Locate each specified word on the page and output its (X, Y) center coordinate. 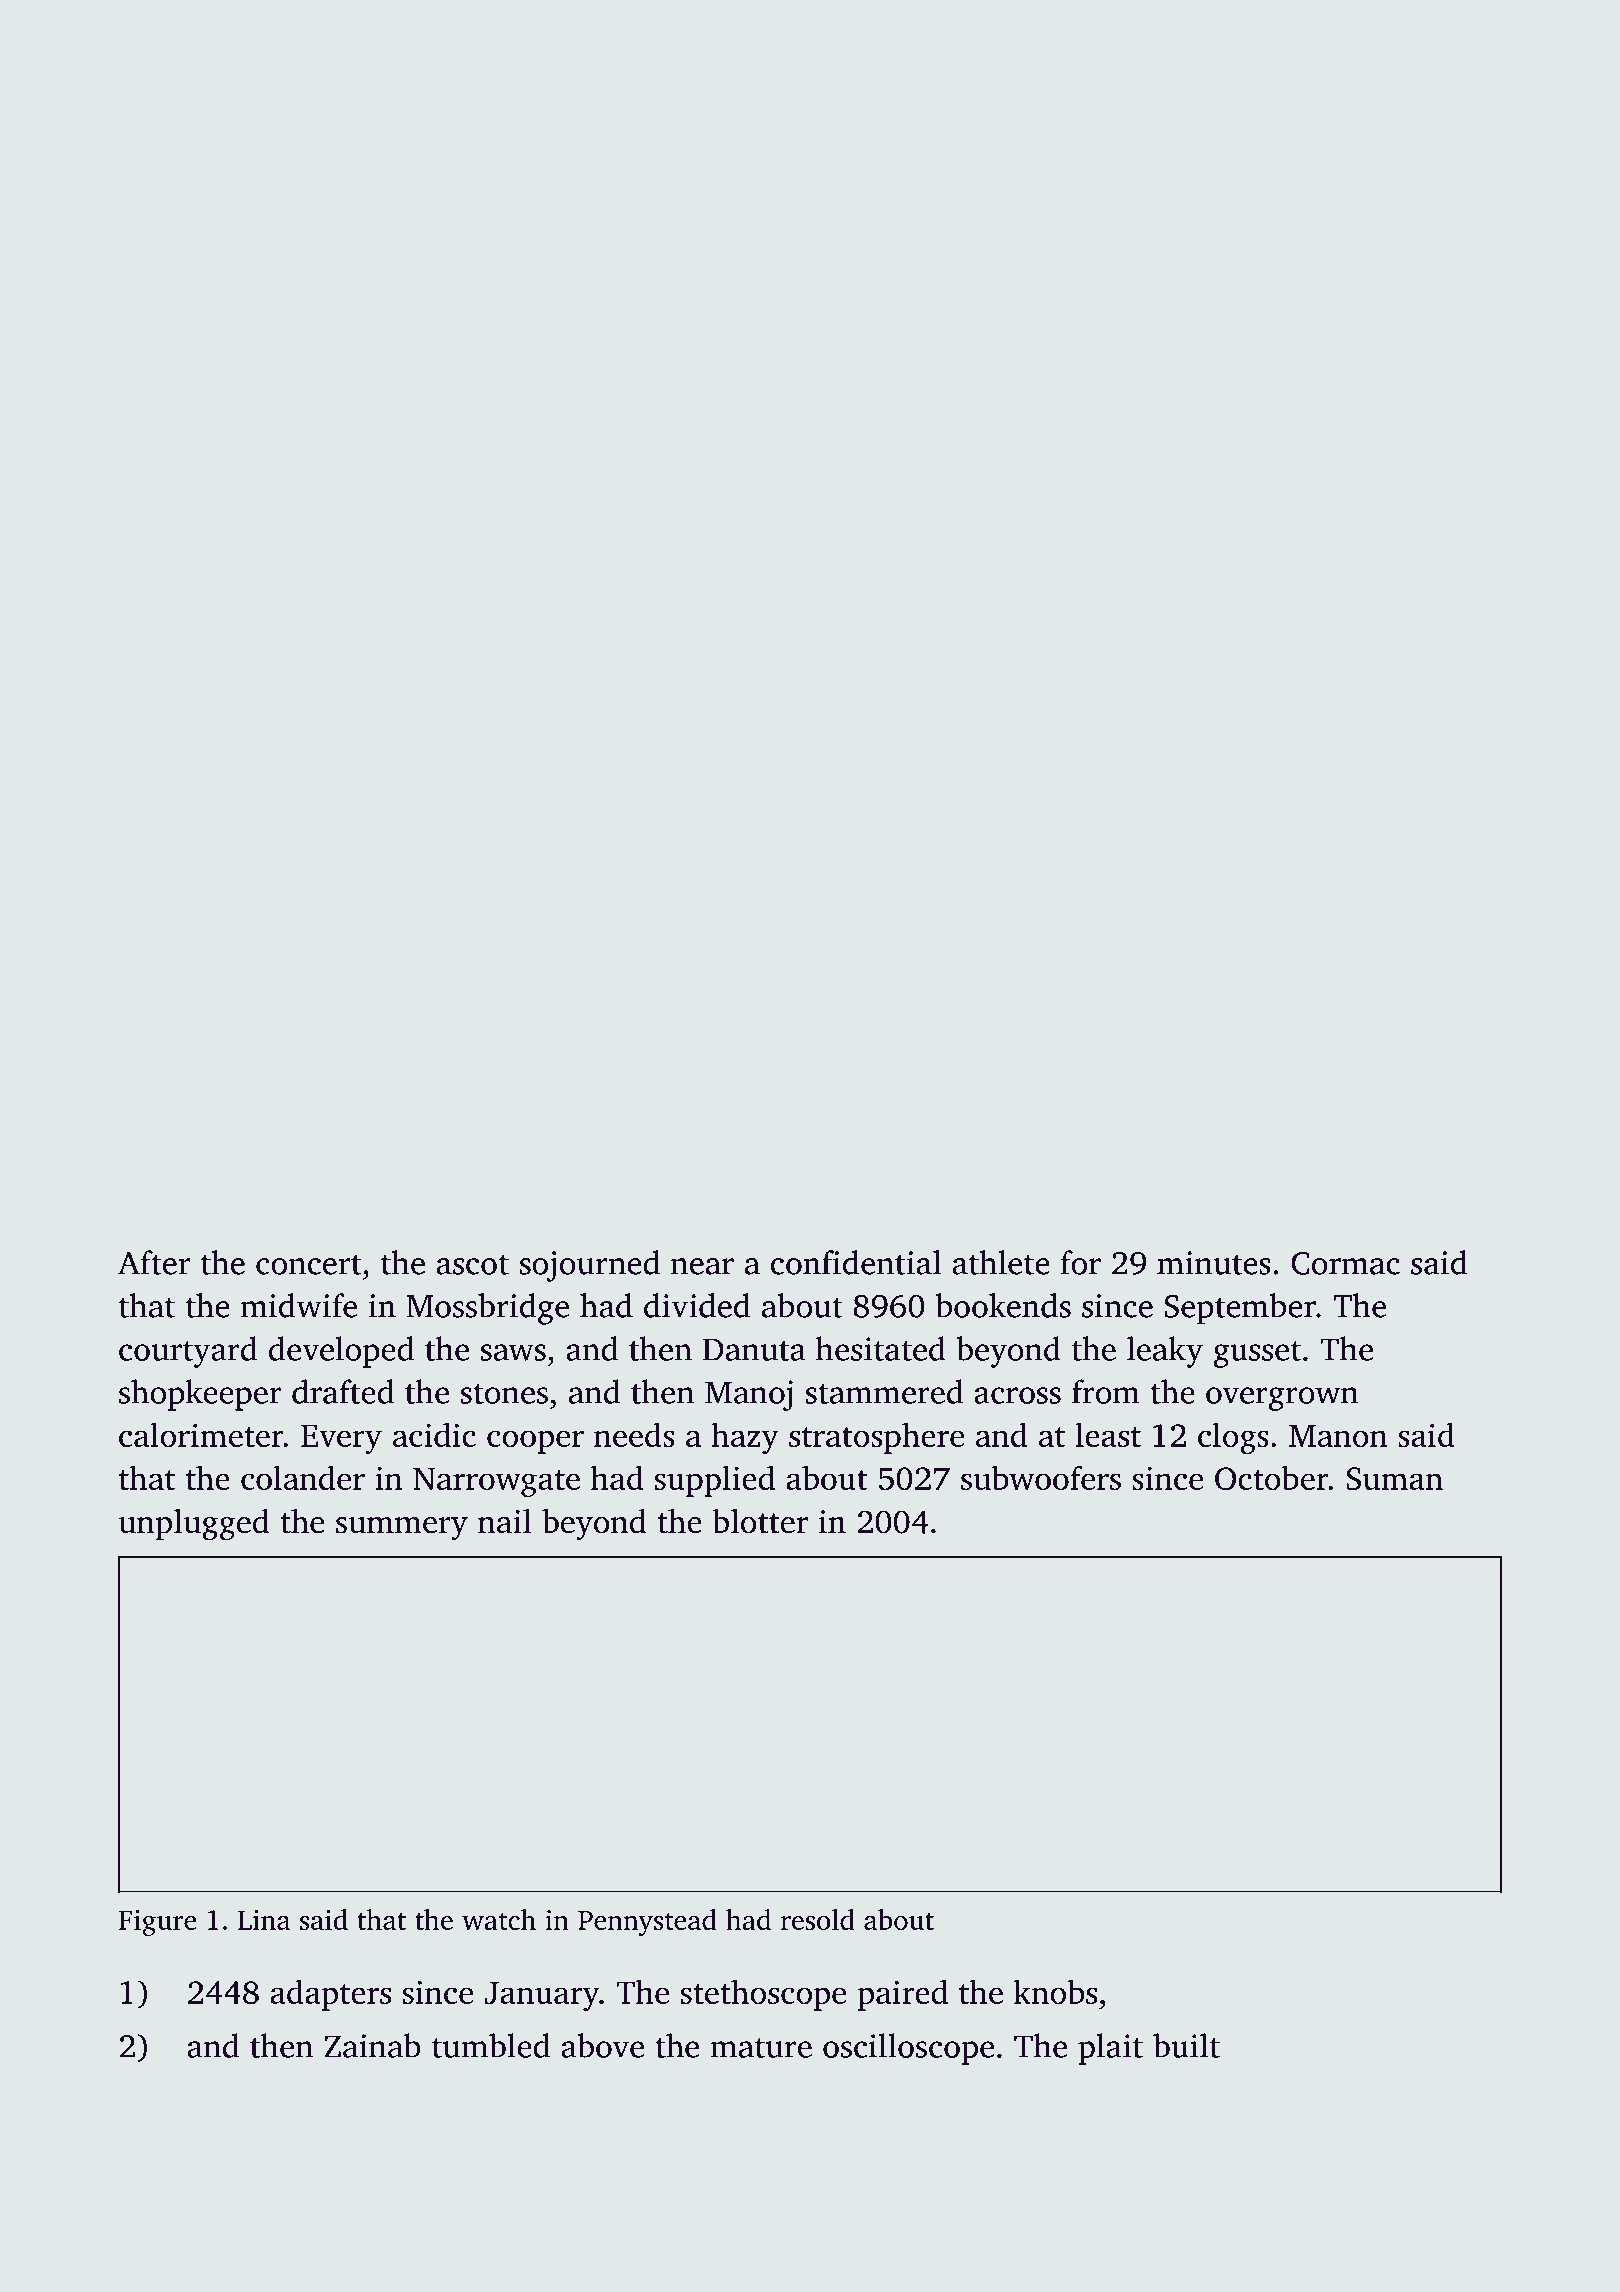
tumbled (491, 2045)
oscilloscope (908, 2049)
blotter (760, 1521)
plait (1110, 2049)
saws (513, 1352)
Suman (1394, 1479)
